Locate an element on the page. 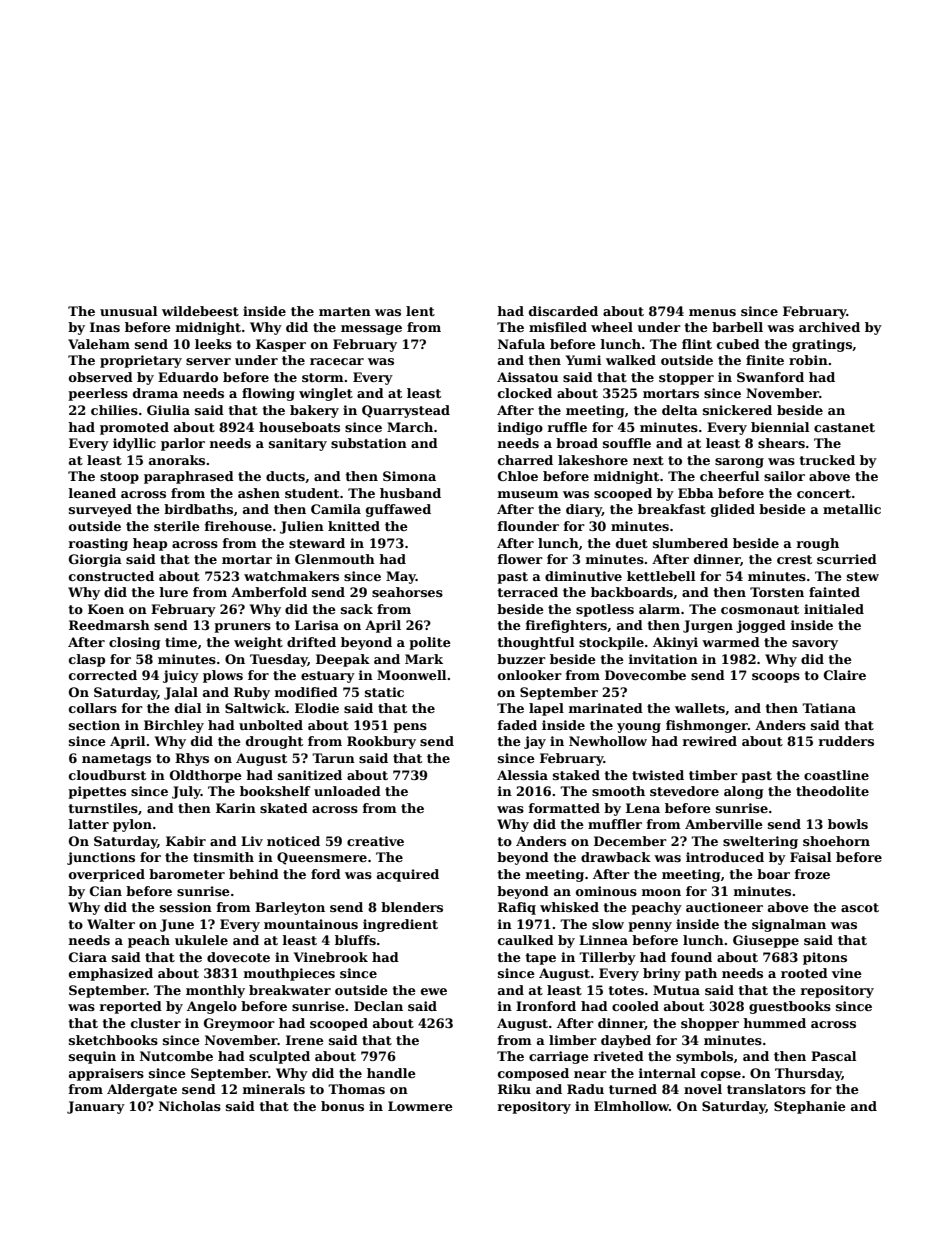 This page has width=952, height=1233. thoughtful is located at coordinates (535, 643).
